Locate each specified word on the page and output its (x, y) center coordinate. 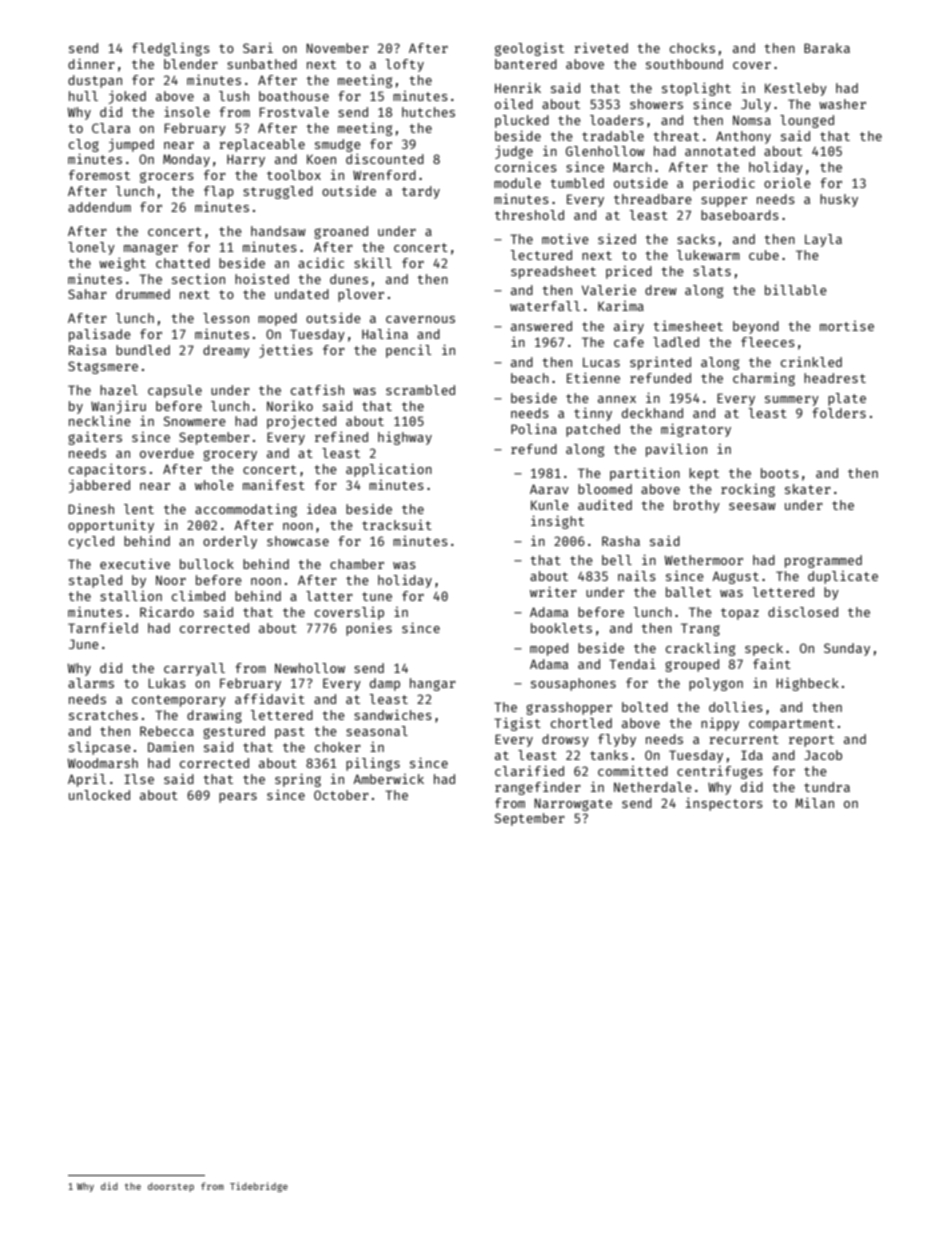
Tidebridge (259, 1187)
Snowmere (195, 421)
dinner (91, 63)
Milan (814, 803)
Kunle (550, 505)
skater (808, 489)
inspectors (724, 804)
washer (842, 104)
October (341, 795)
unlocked (99, 795)
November (337, 48)
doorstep (171, 1187)
